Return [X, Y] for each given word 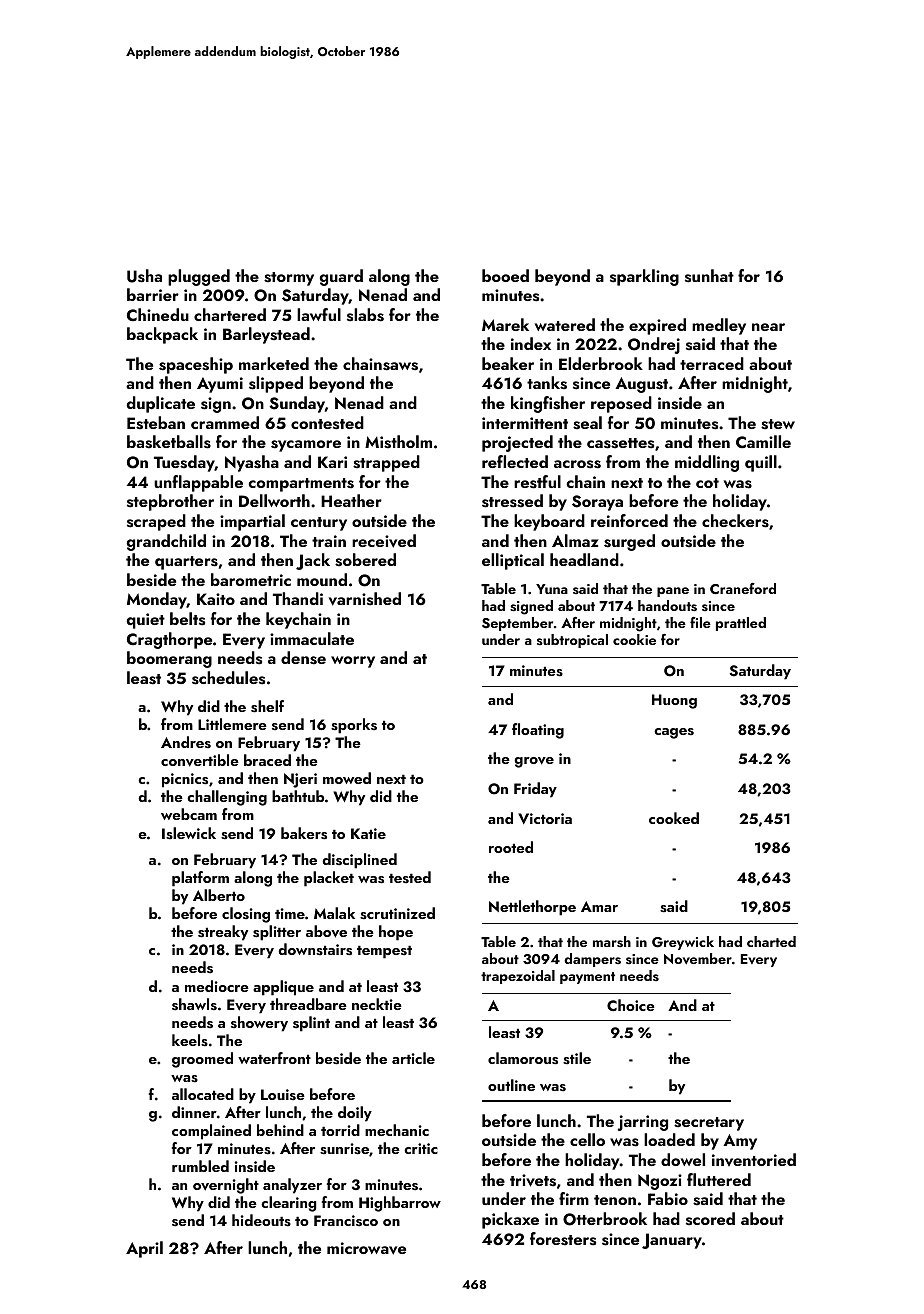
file [700, 622]
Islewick [189, 833]
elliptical [513, 561]
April [144, 1249]
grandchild [166, 542]
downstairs [315, 949]
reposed [621, 404]
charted [771, 941]
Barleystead [266, 335]
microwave [366, 1248]
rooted [511, 847]
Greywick [683, 943]
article [413, 1058]
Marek [505, 324]
